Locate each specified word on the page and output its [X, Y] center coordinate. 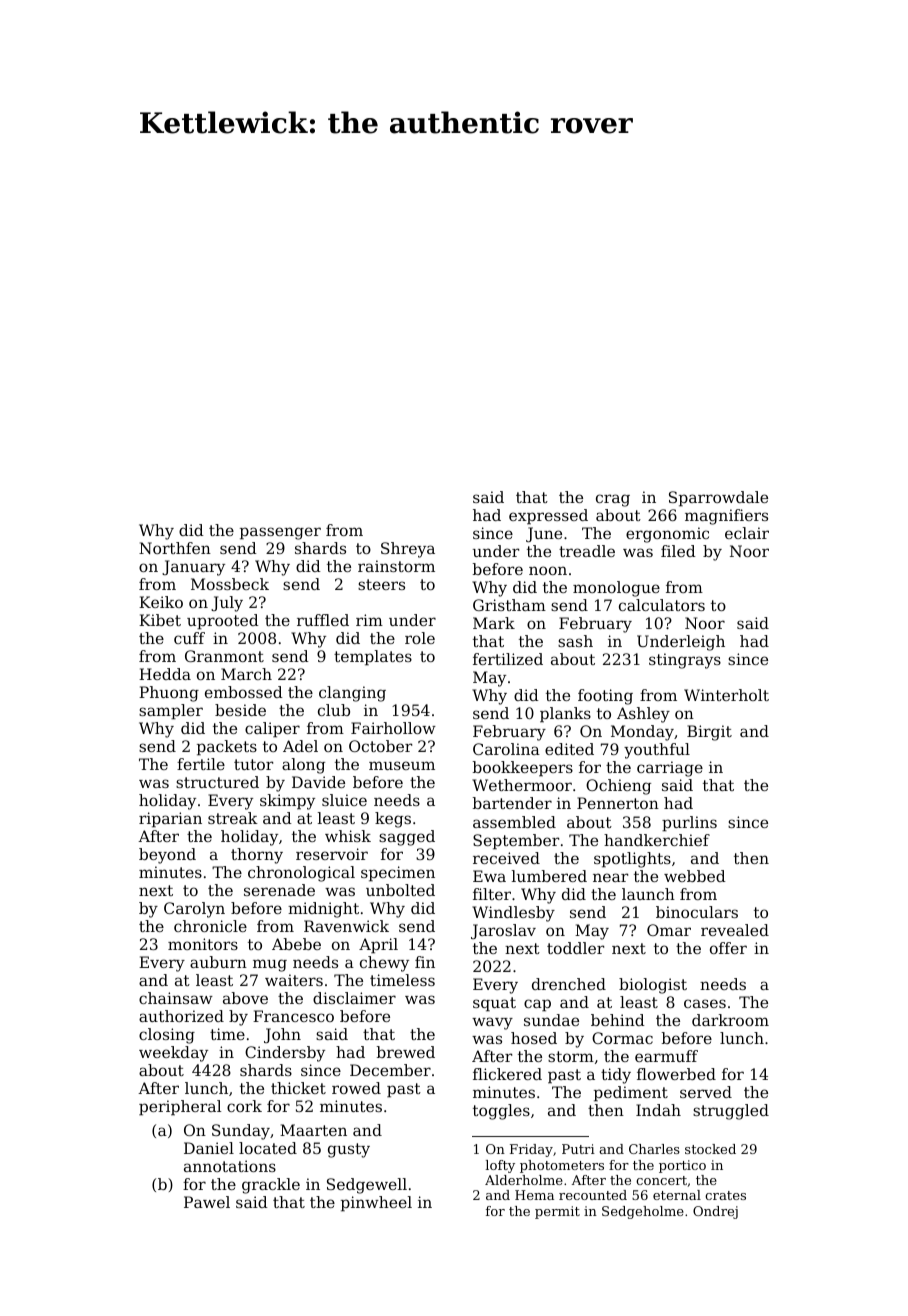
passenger [280, 533]
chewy [384, 964]
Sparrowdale [718, 499]
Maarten [313, 1130]
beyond [167, 856]
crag [613, 500]
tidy [616, 1076]
